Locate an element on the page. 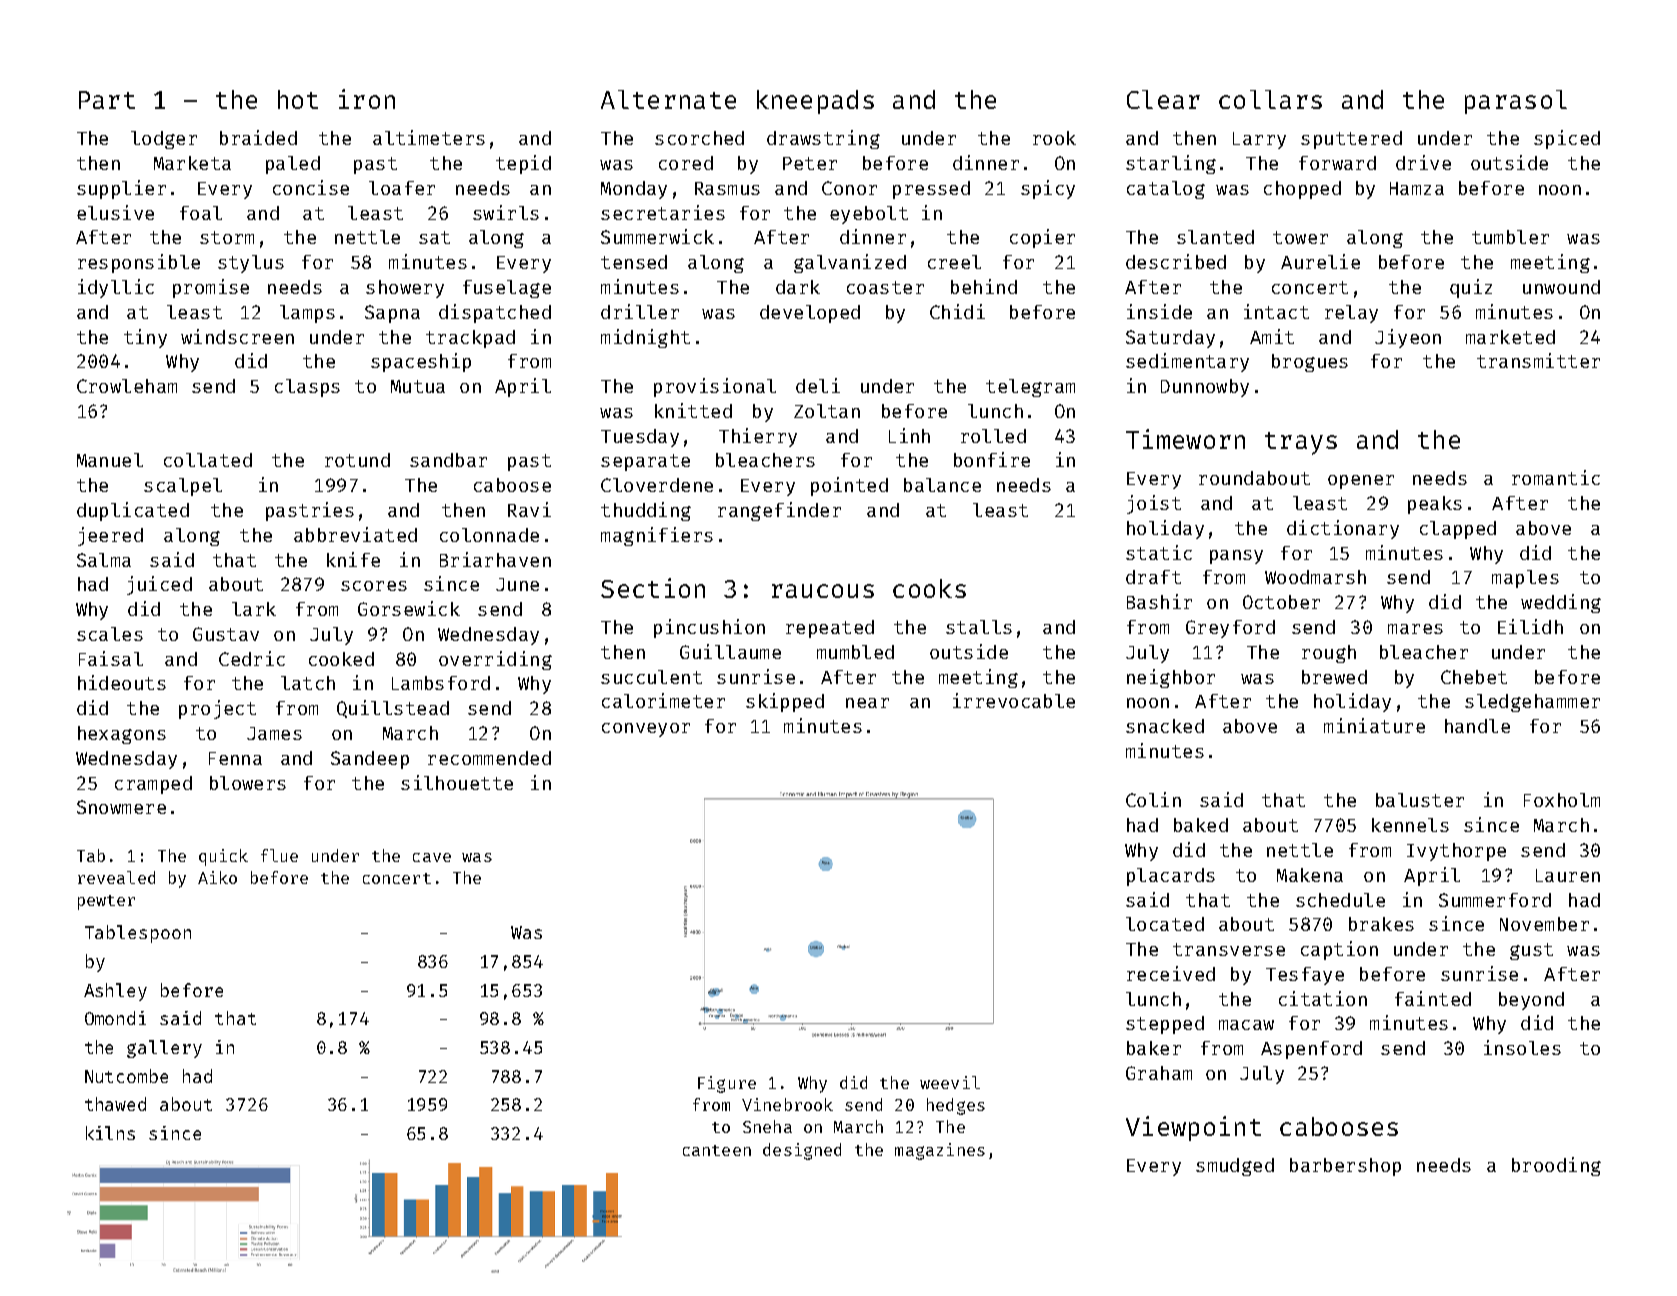  calorimeter is located at coordinates (663, 700).
